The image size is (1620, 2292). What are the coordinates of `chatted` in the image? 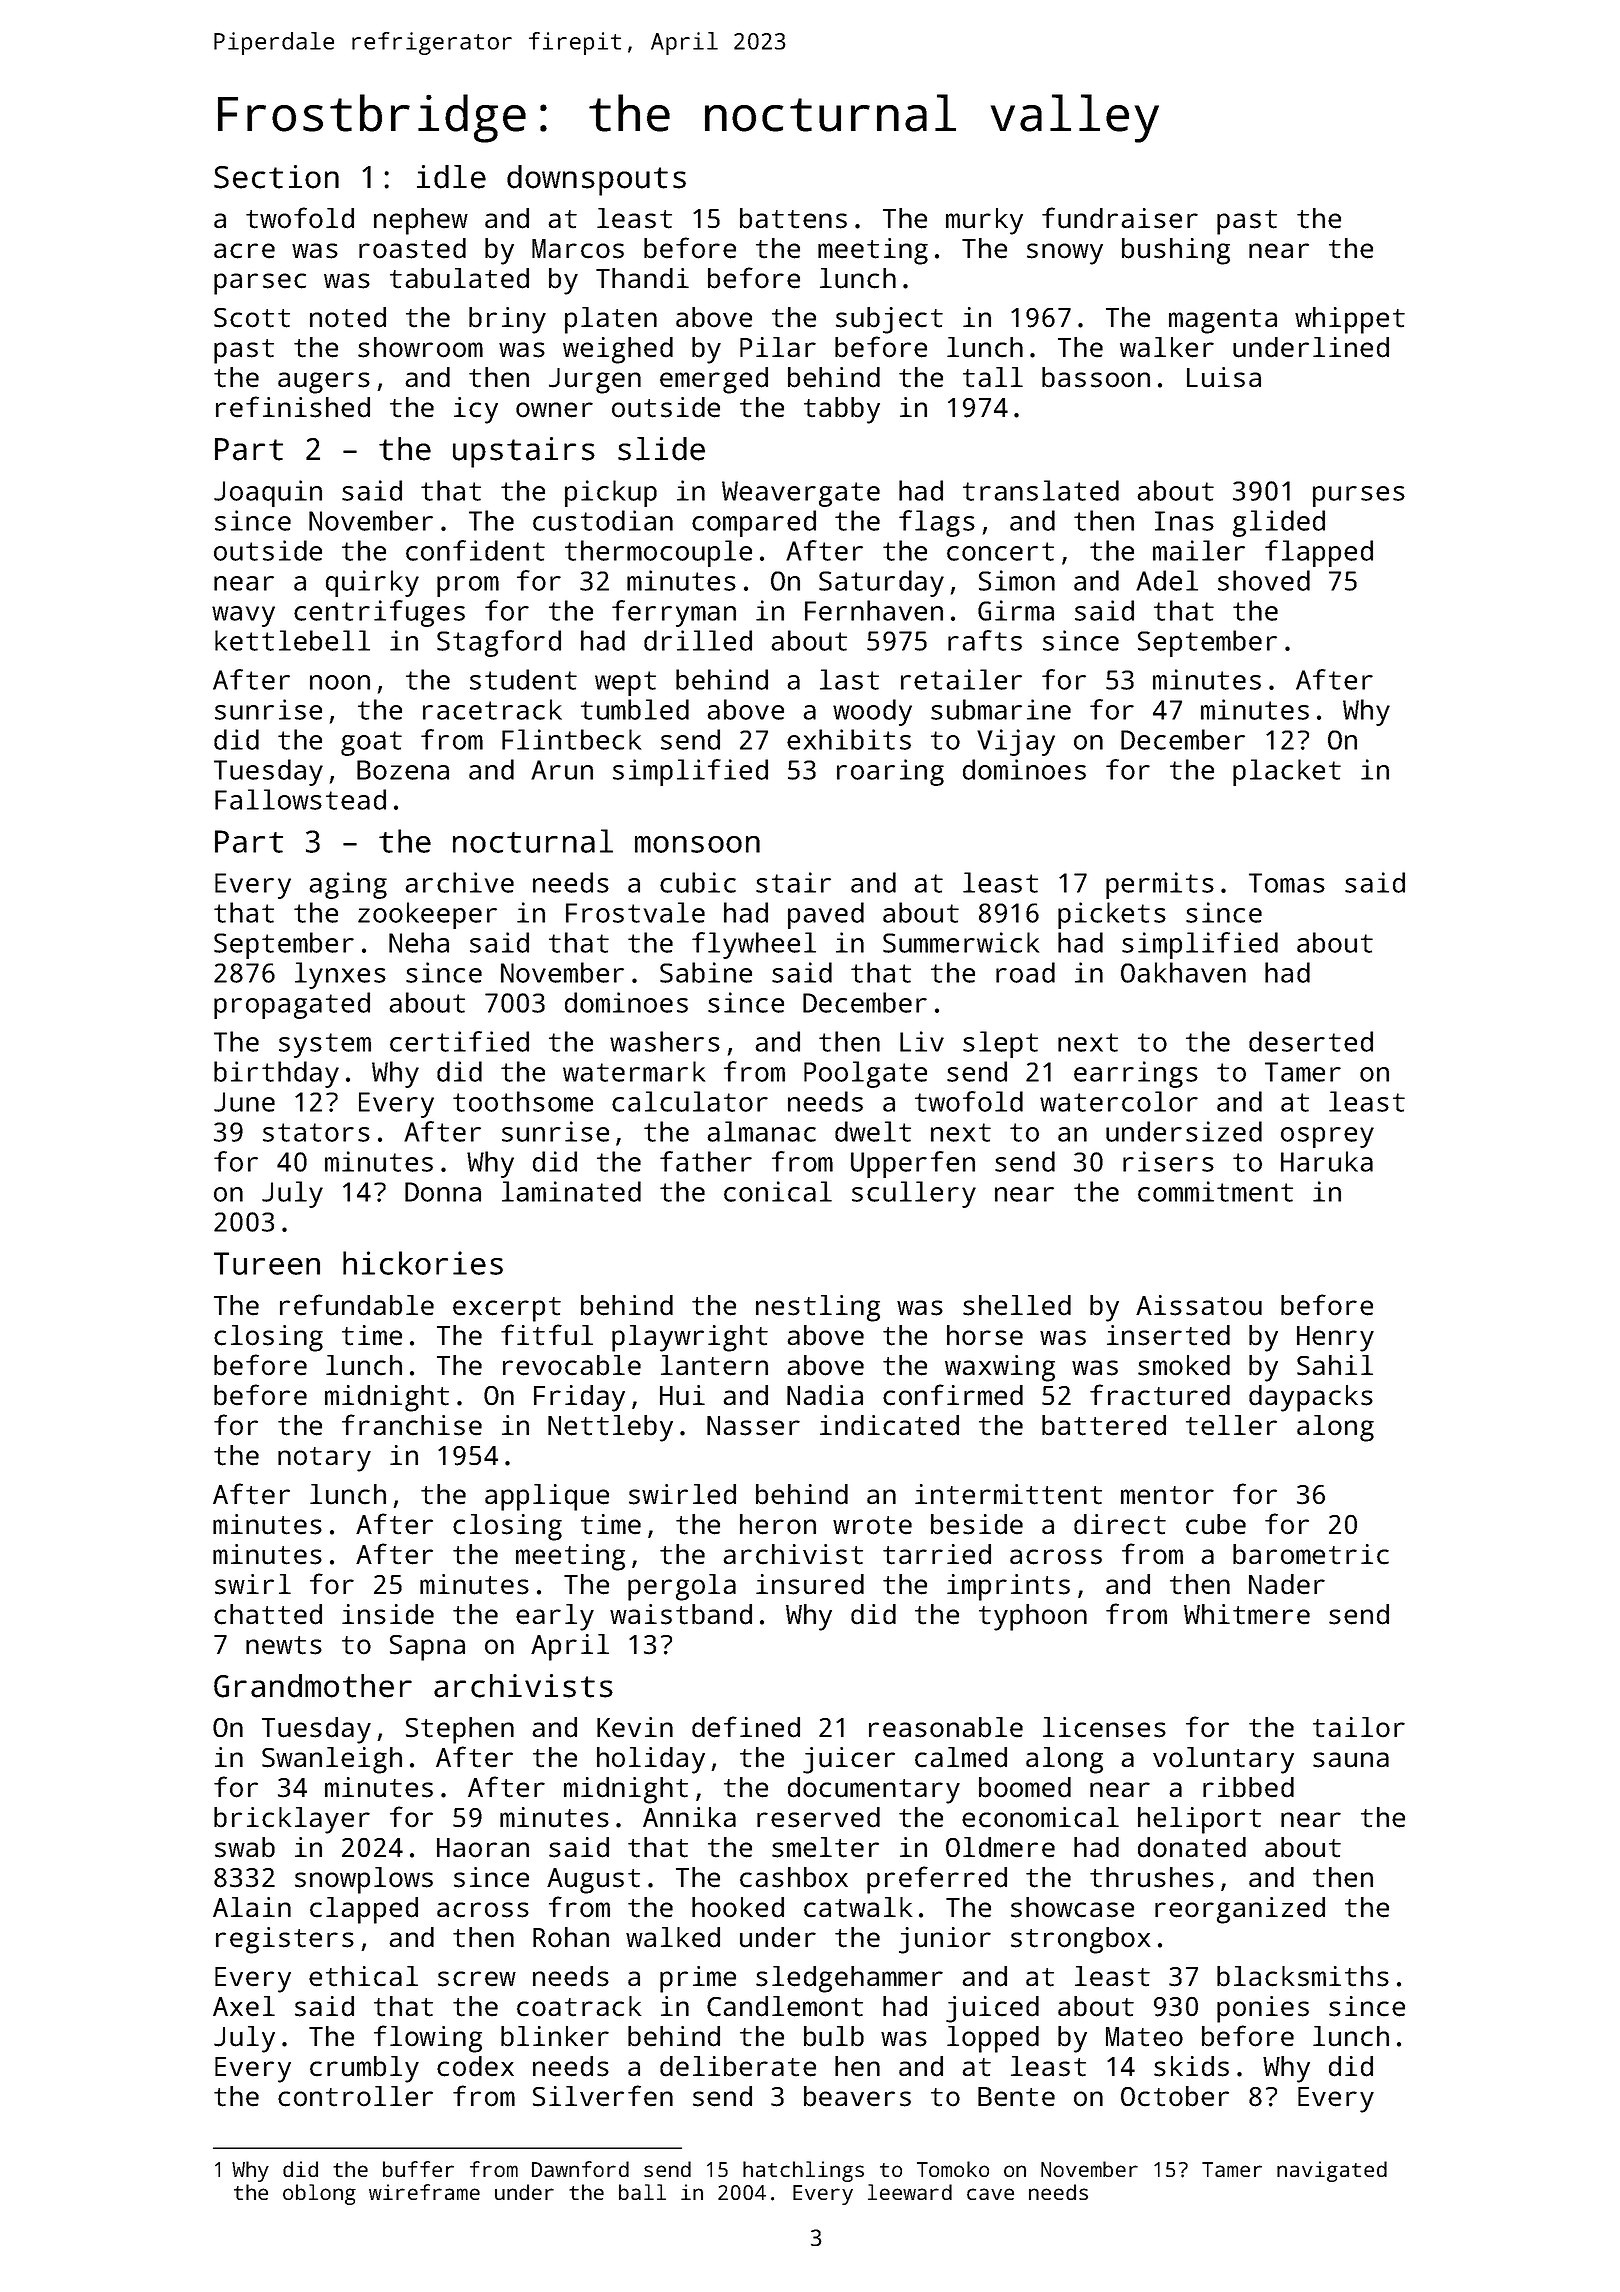 It's located at (268, 1614).
